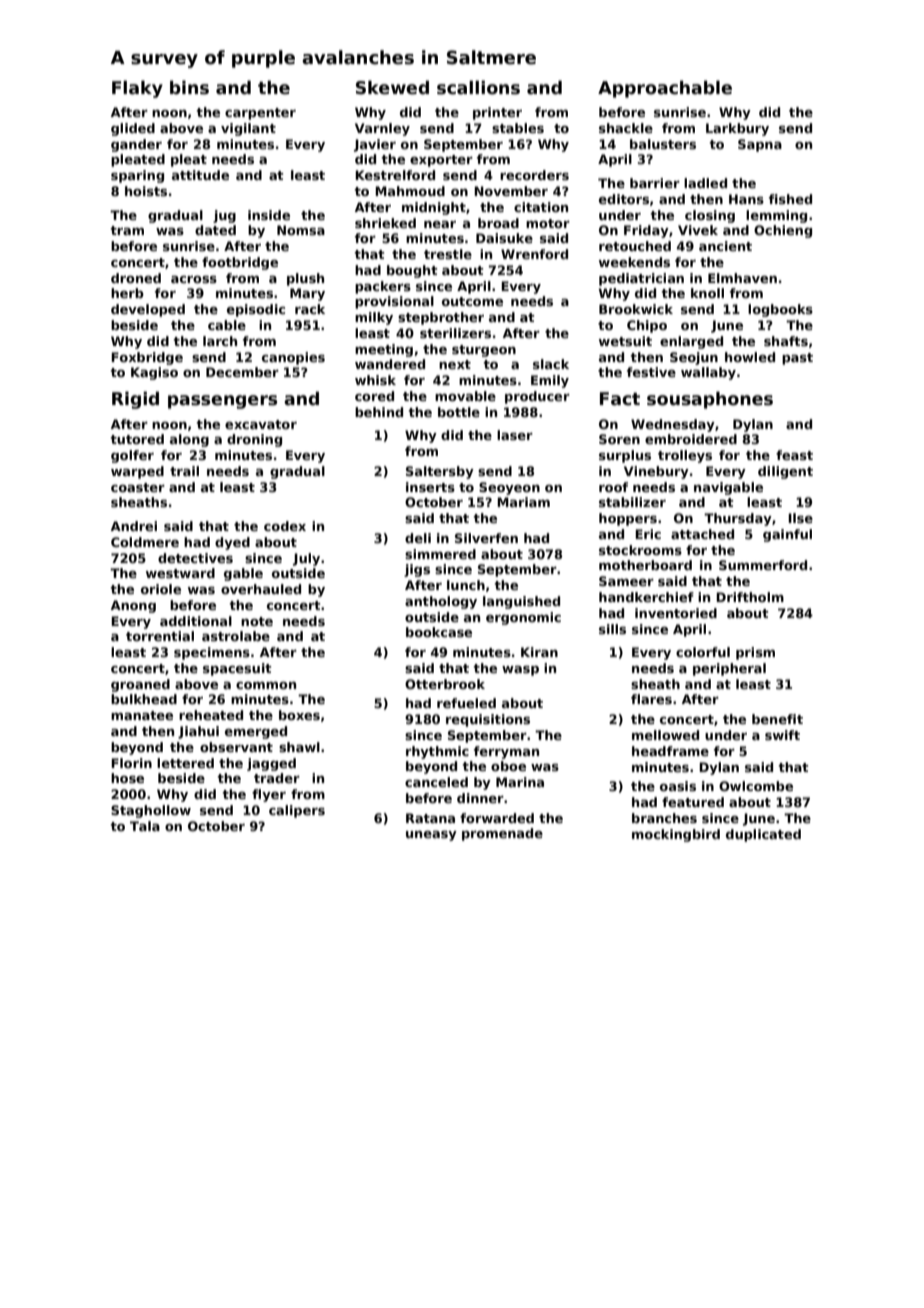 Image resolution: width=924 pixels, height=1308 pixels. Describe the element at coordinates (636, 309) in the screenshot. I see `Brookwick` at that location.
